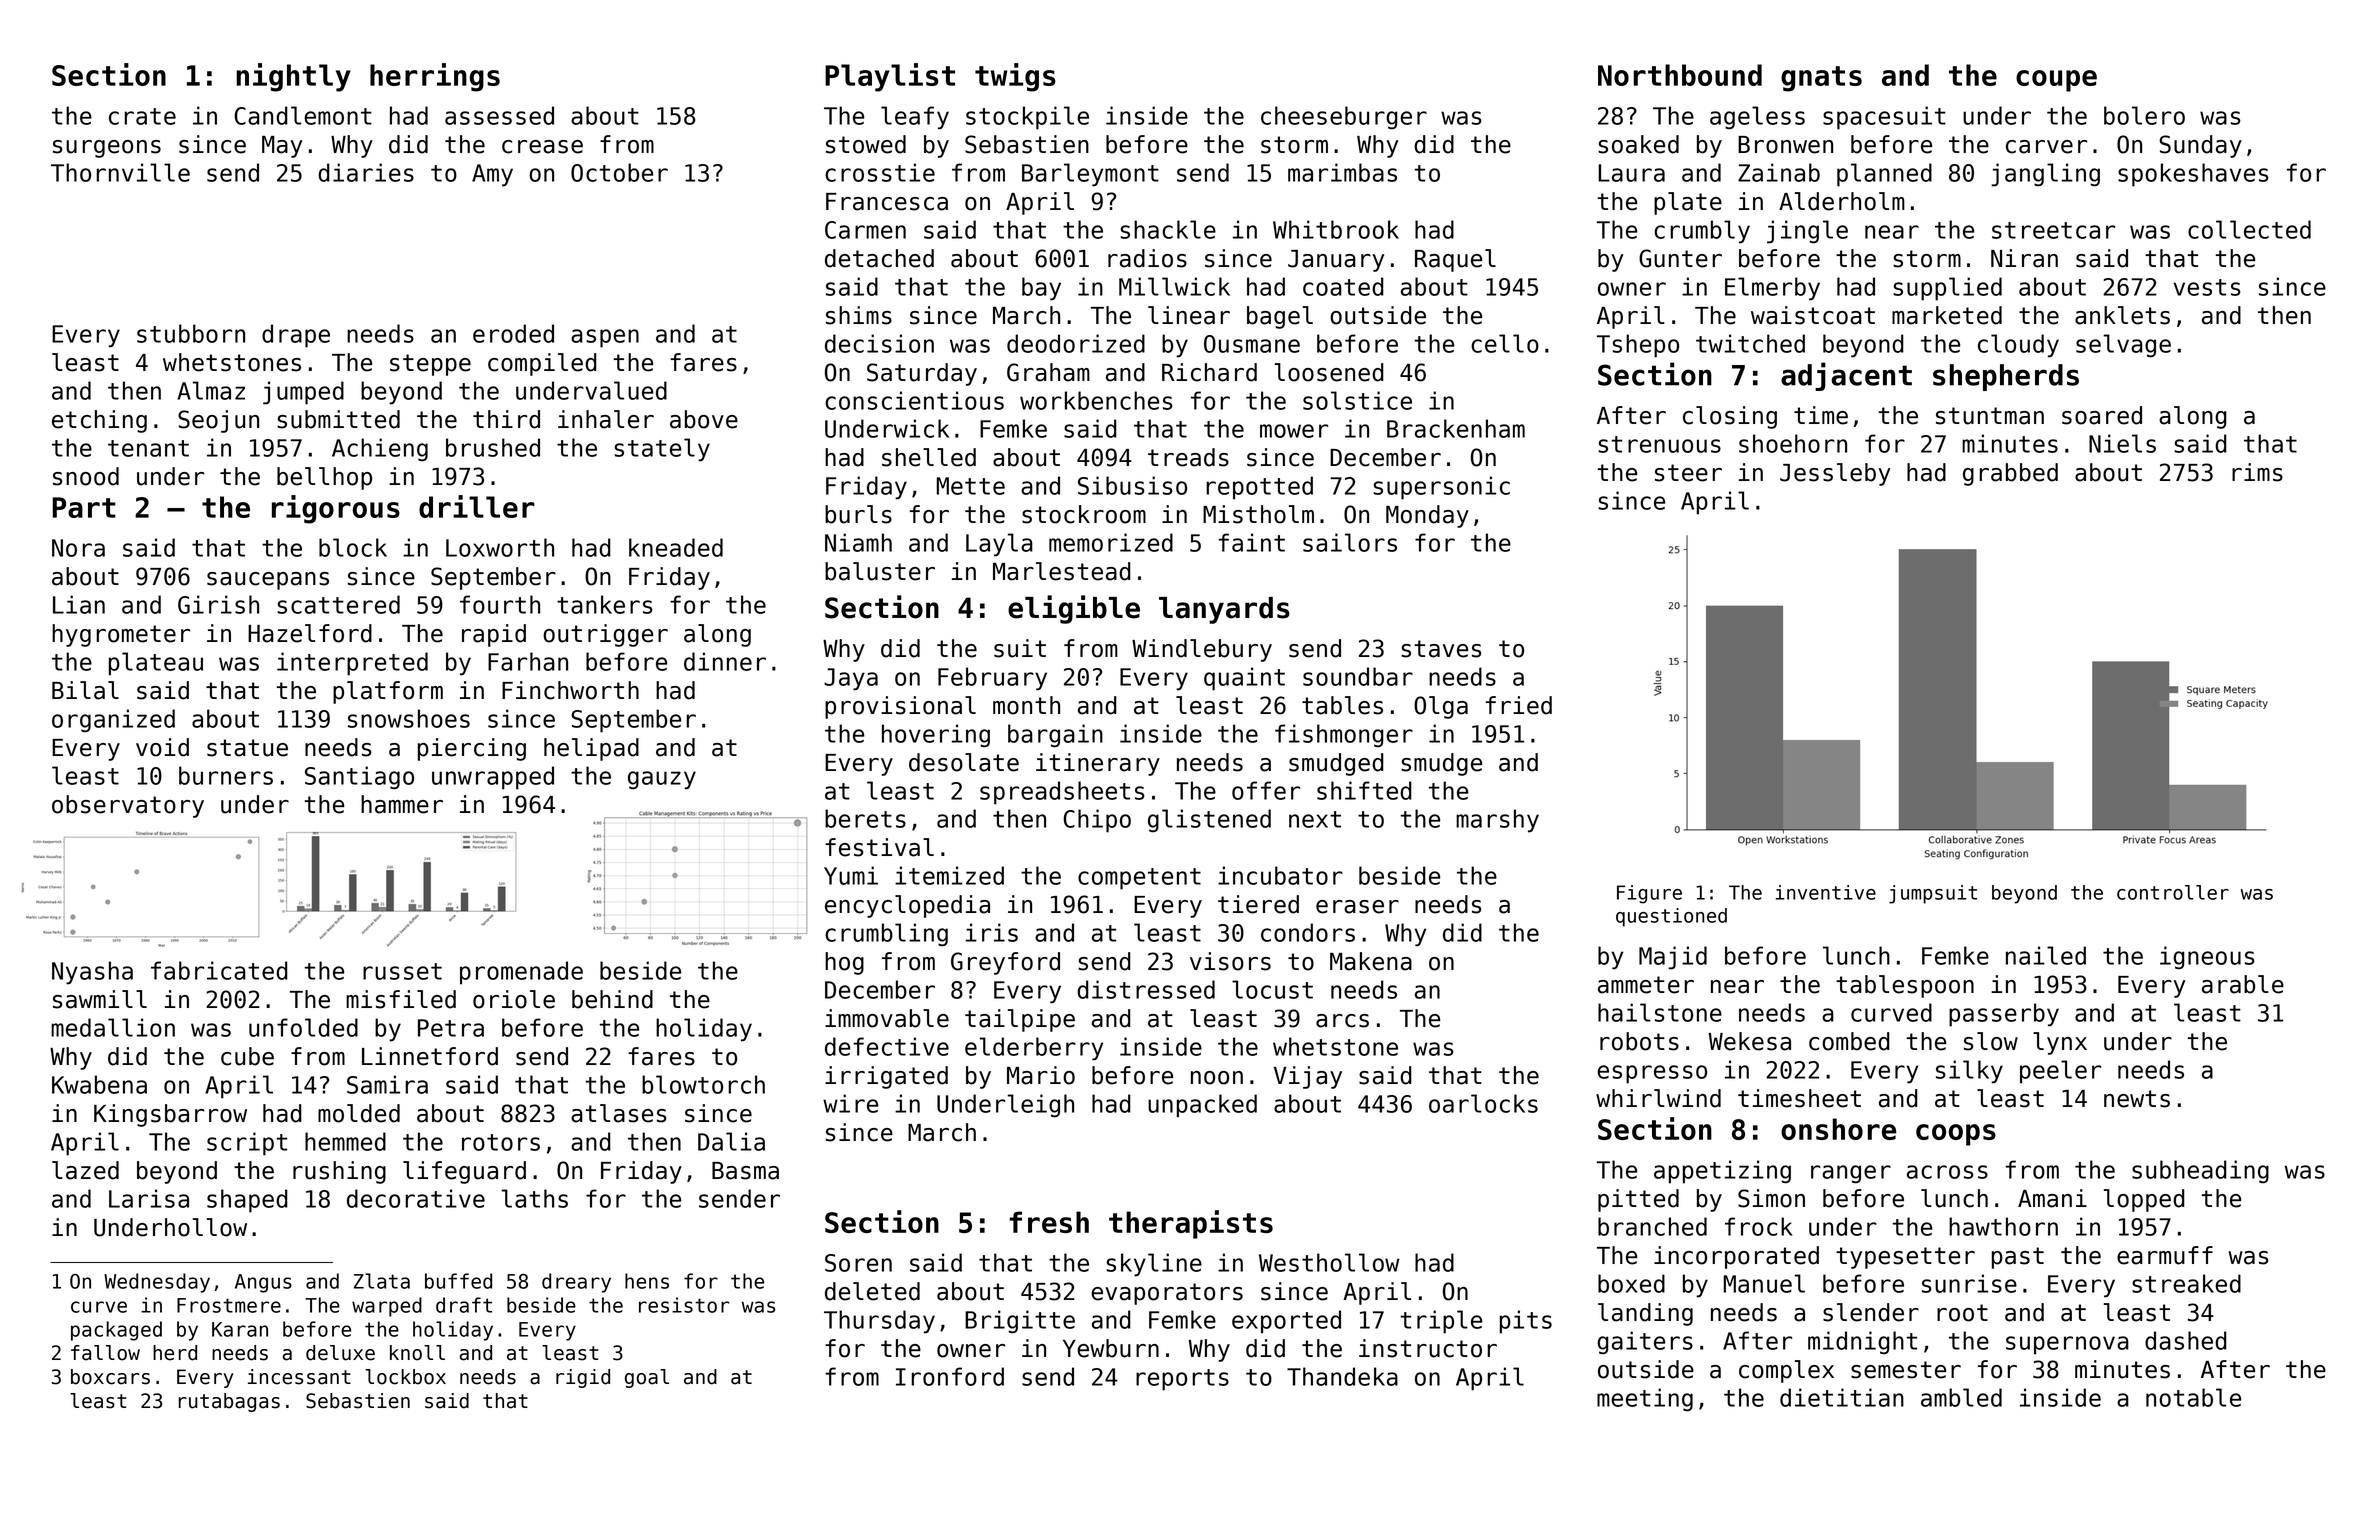 This screenshot has height=1540, width=2380. Describe the element at coordinates (2257, 472) in the screenshot. I see `rims` at that location.
